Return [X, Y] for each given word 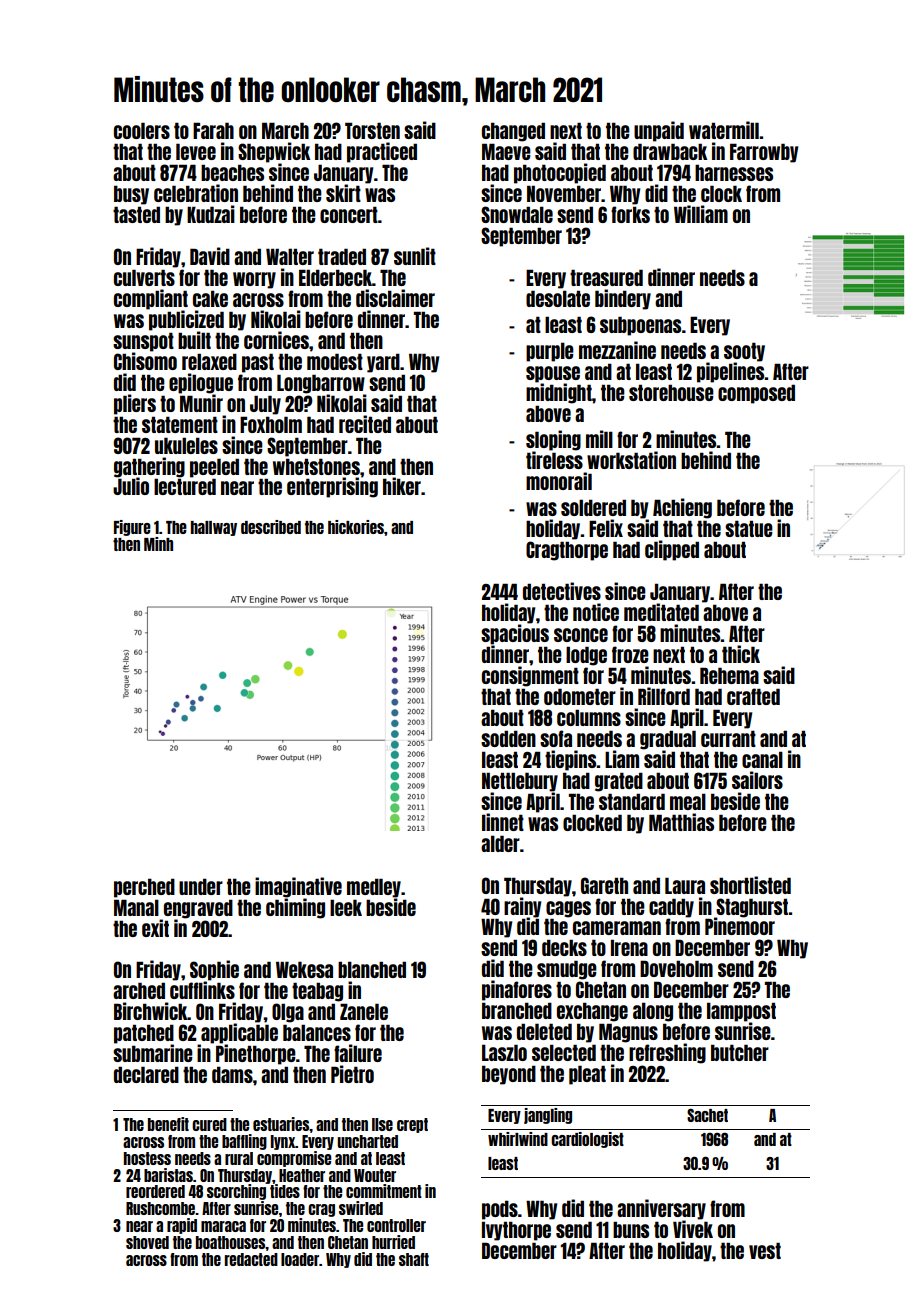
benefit [168, 1124]
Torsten [372, 130]
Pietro [352, 1074]
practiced [382, 152]
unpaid [659, 131]
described [271, 527]
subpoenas [640, 326]
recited [365, 424]
